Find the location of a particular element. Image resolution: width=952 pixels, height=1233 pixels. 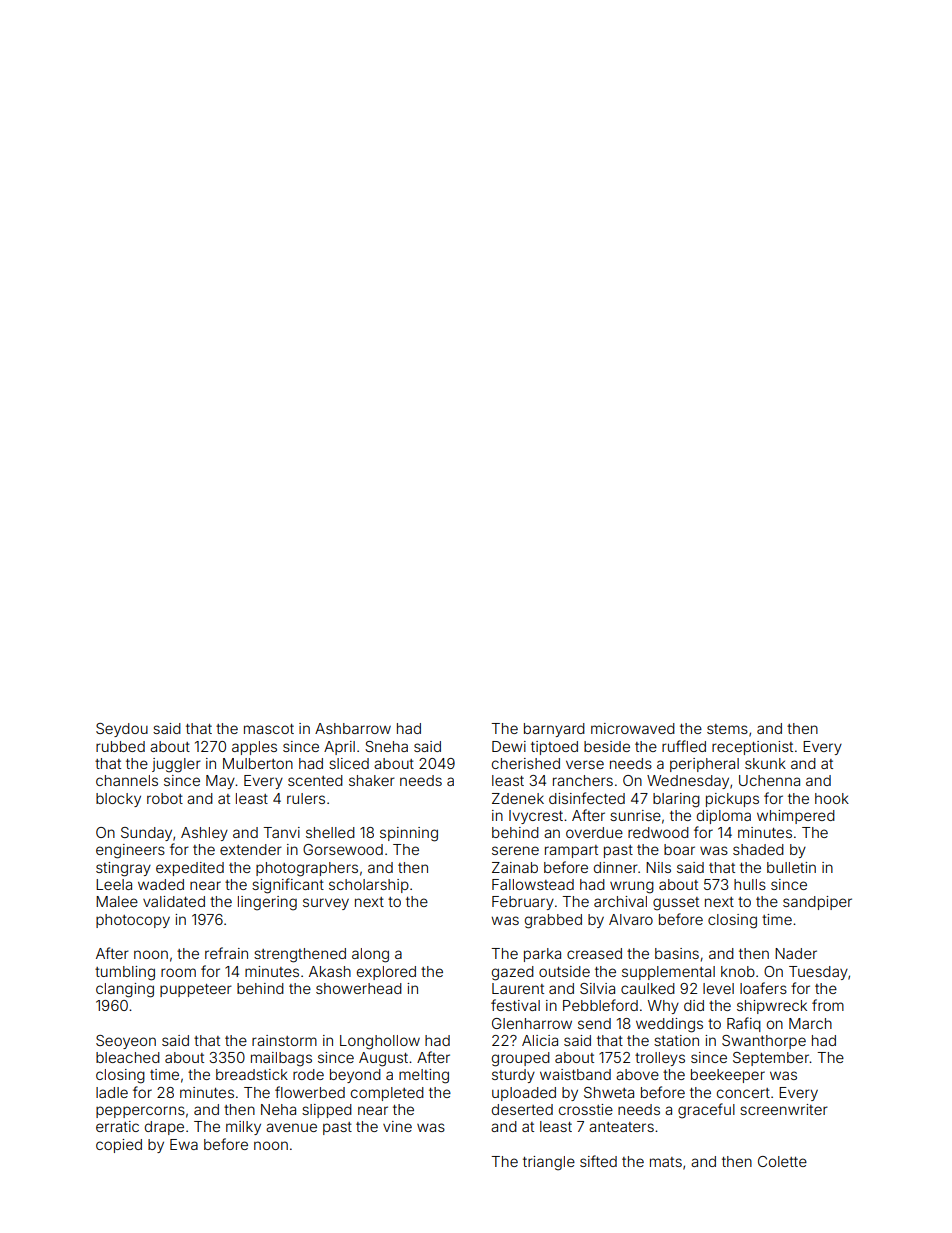

stems is located at coordinates (727, 729).
